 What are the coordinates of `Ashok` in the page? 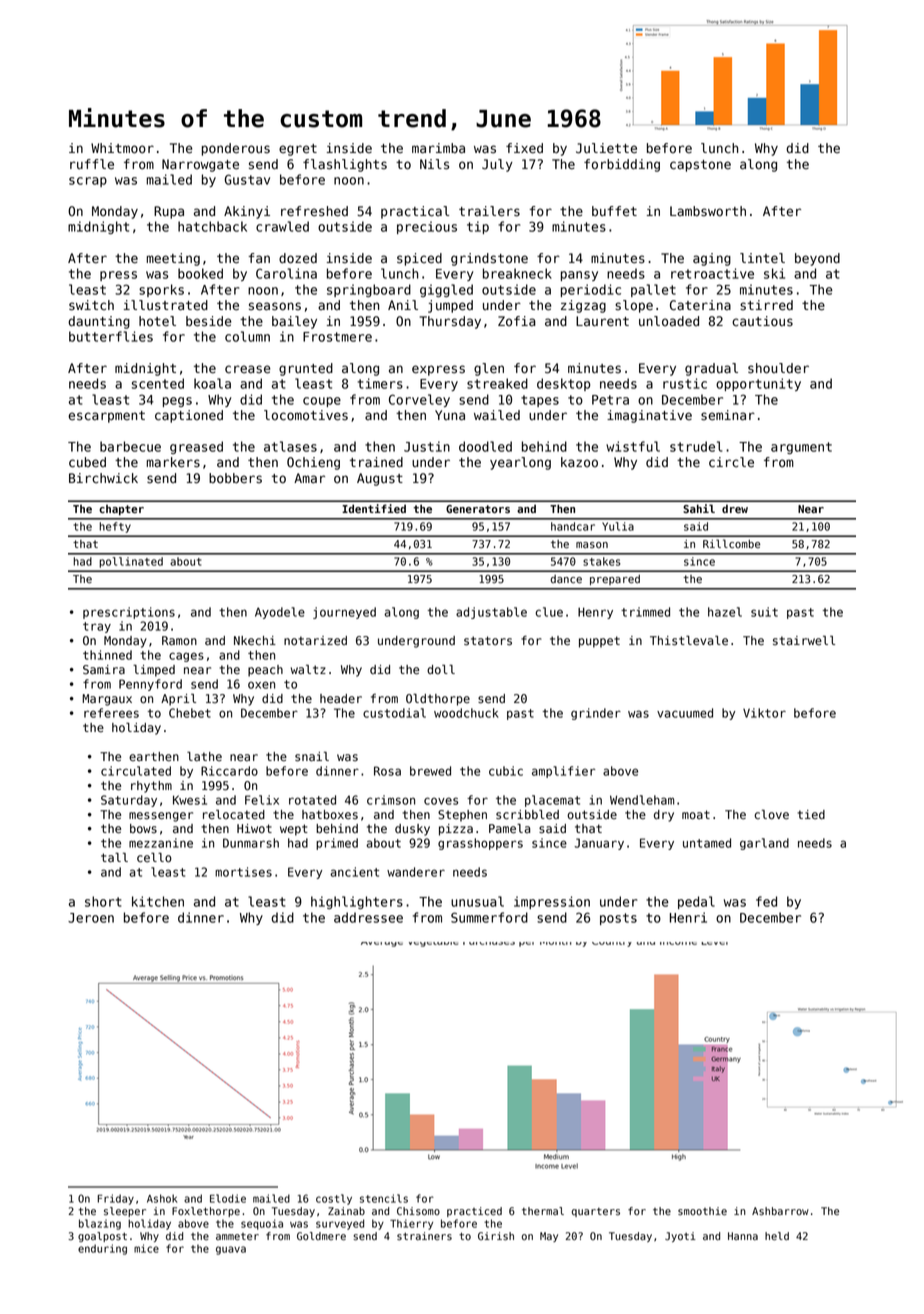 It's located at (162, 1198).
